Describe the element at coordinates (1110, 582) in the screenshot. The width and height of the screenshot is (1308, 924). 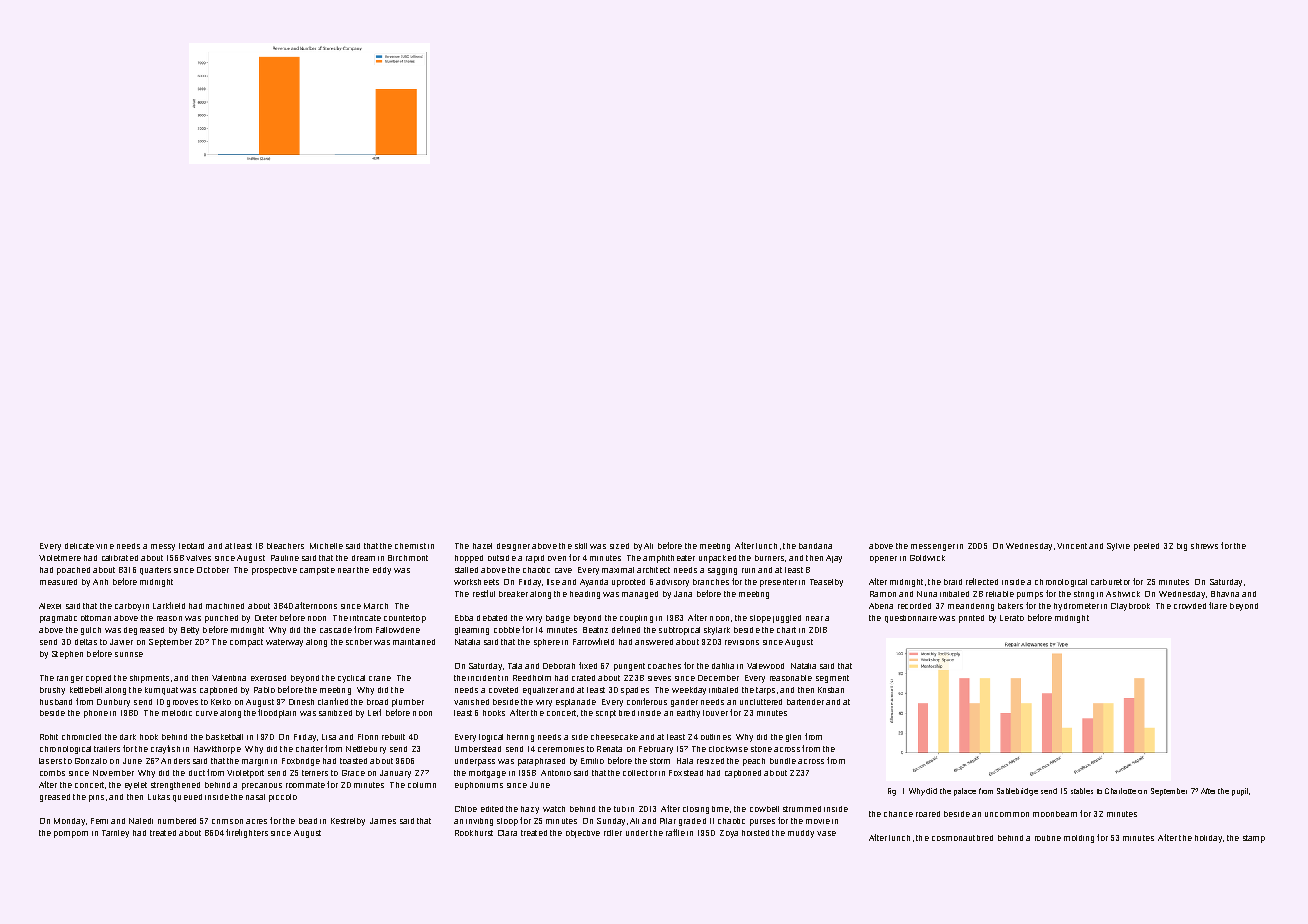
I see `carburetor` at that location.
